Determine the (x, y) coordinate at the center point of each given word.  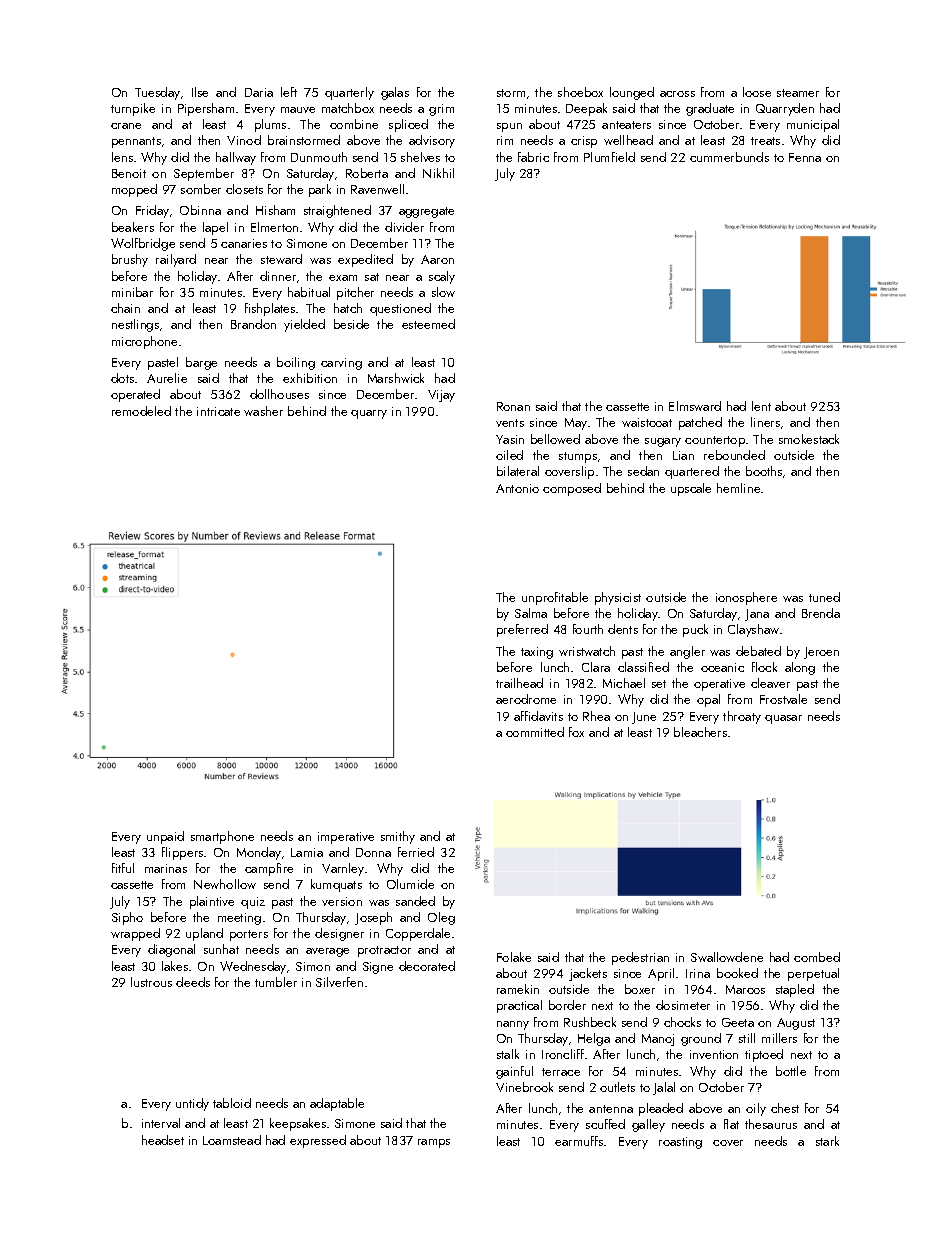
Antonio (517, 488)
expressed (318, 1141)
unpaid (165, 837)
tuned (824, 597)
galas (395, 93)
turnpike (133, 109)
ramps (434, 1143)
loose (757, 92)
